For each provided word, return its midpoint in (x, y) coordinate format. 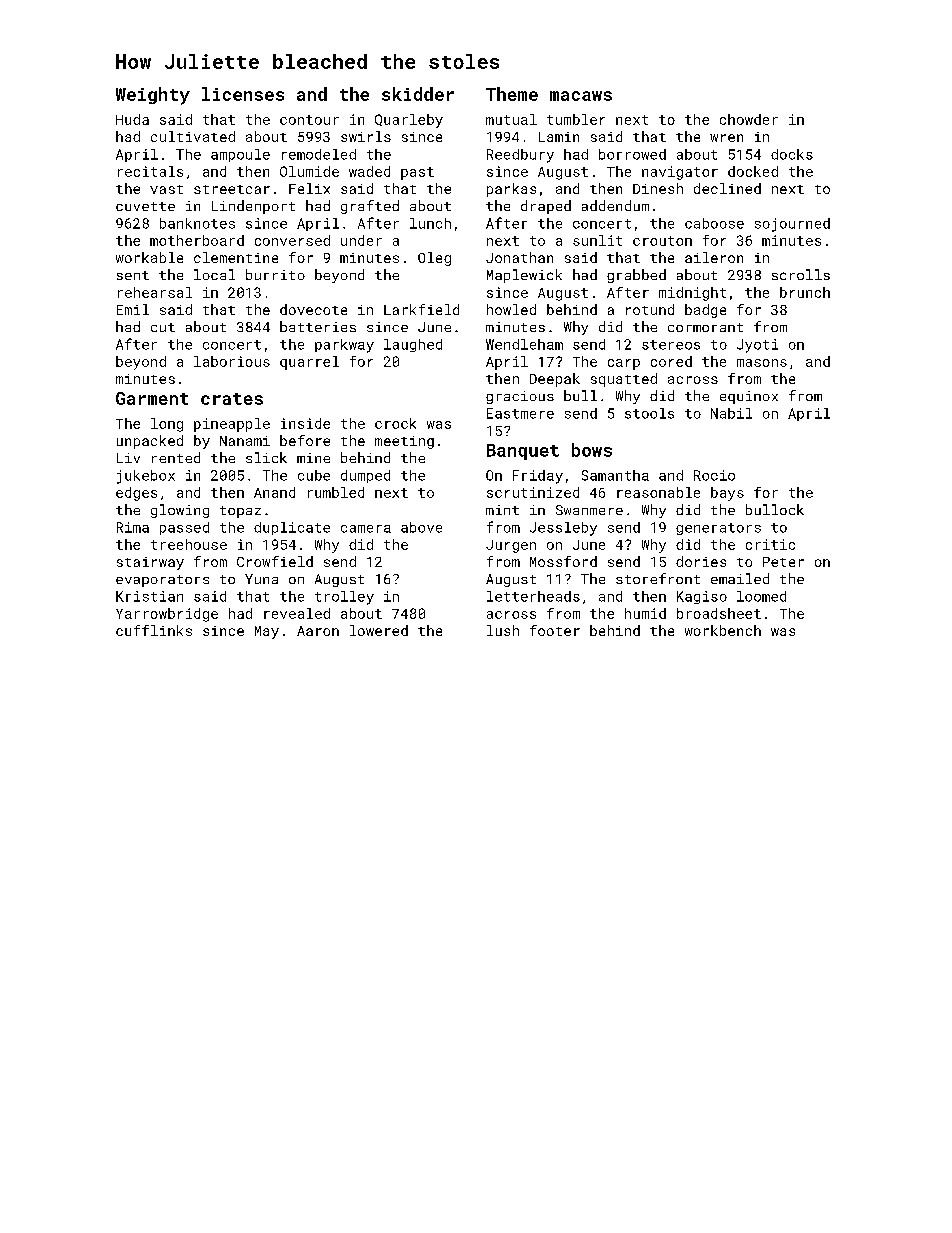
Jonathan (519, 257)
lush (503, 630)
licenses (243, 94)
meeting (404, 442)
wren (726, 138)
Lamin (559, 137)
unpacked (150, 442)
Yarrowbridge (167, 615)
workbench (723, 630)
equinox (749, 397)
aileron (714, 257)
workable (149, 257)
